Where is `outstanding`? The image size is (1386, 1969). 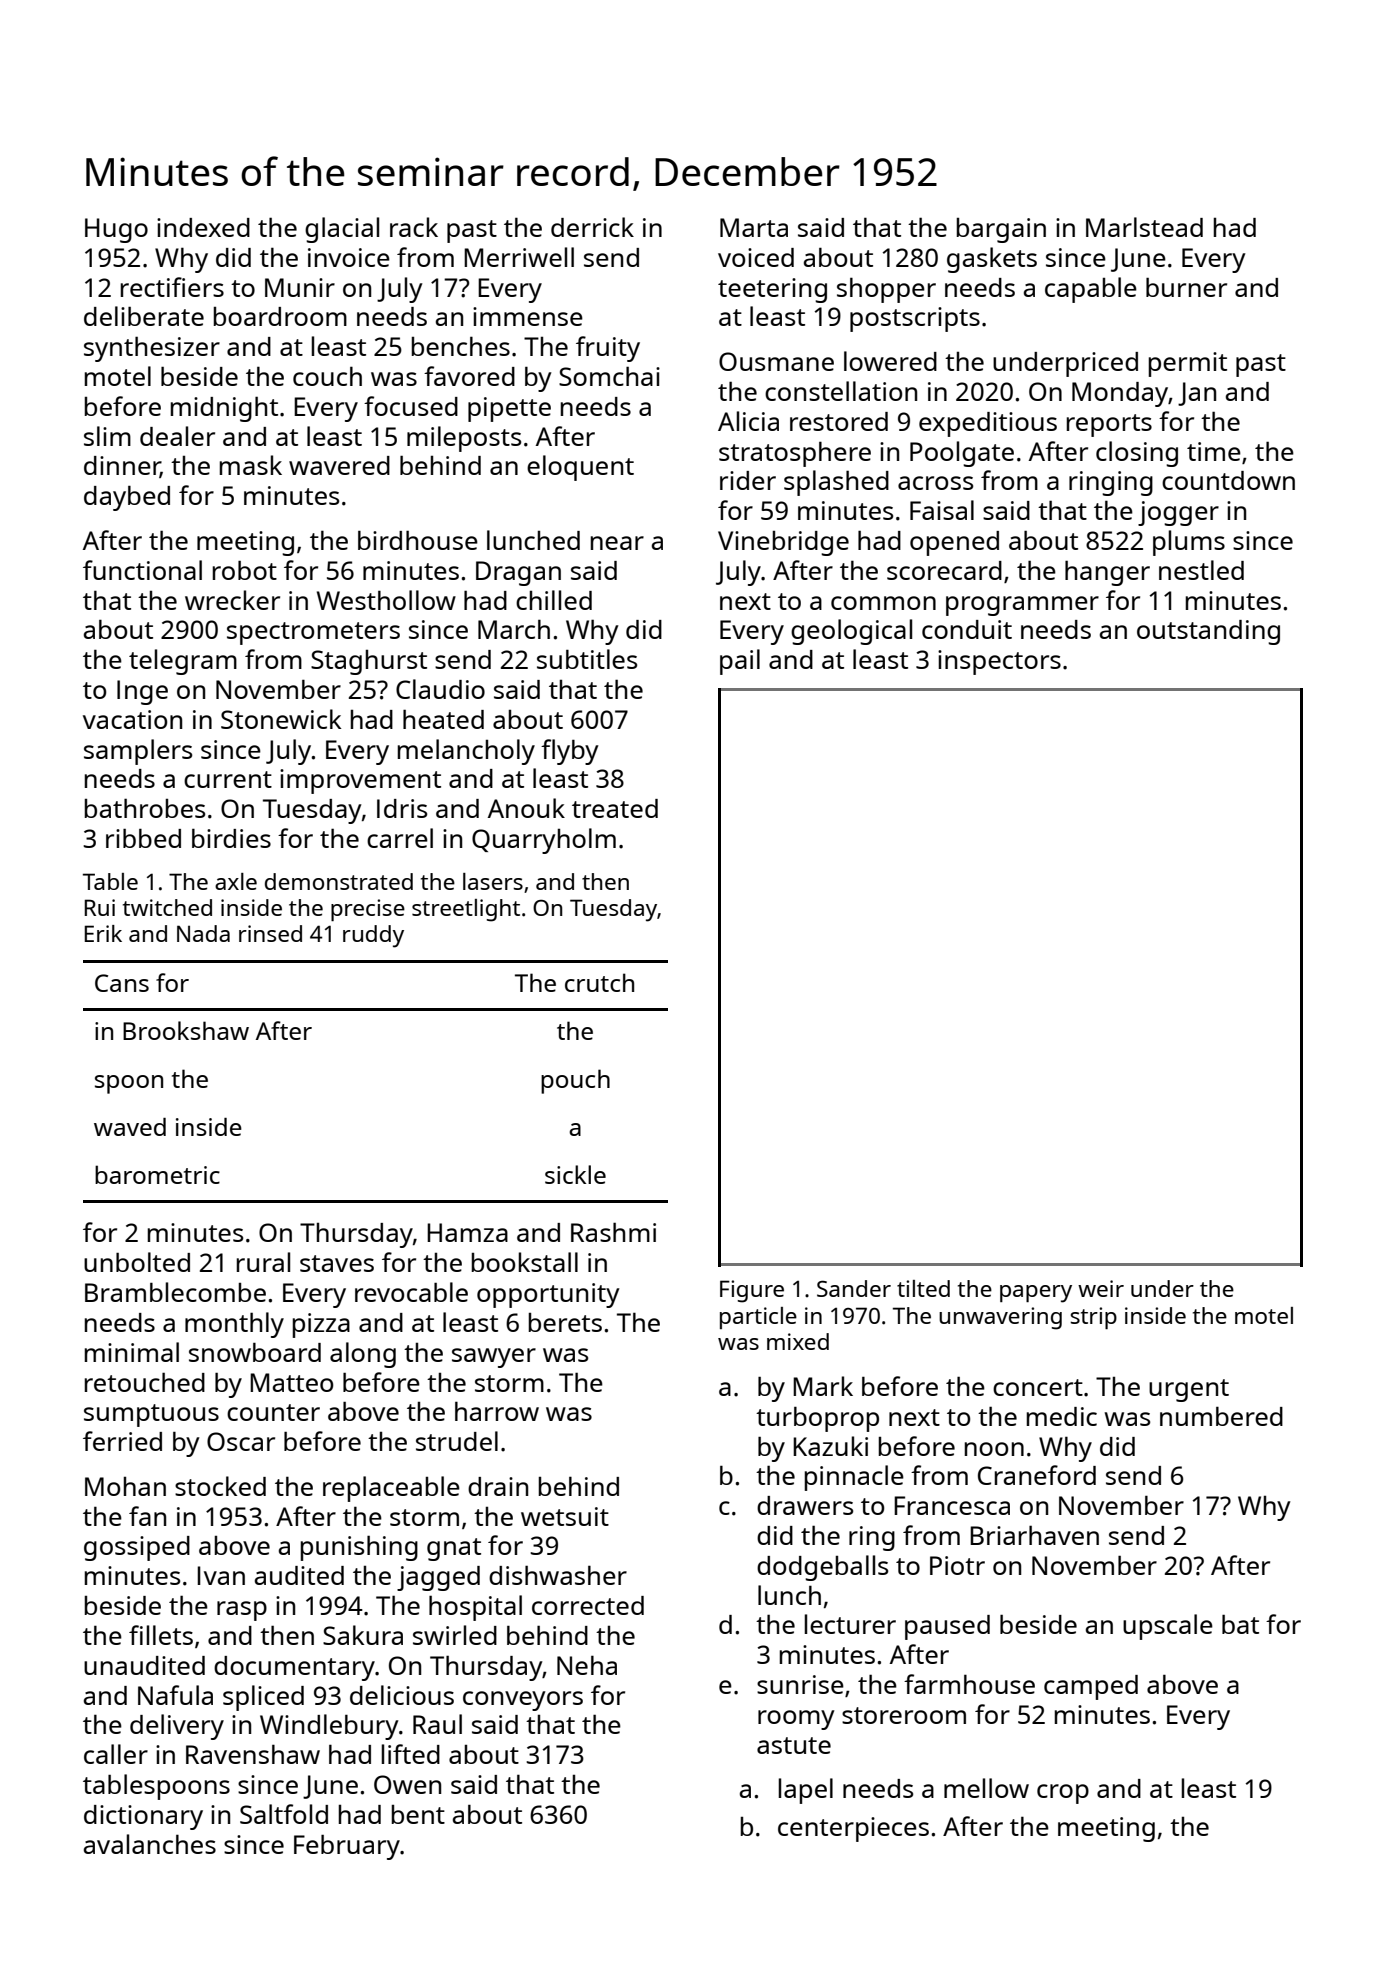 outstanding is located at coordinates (1208, 632).
